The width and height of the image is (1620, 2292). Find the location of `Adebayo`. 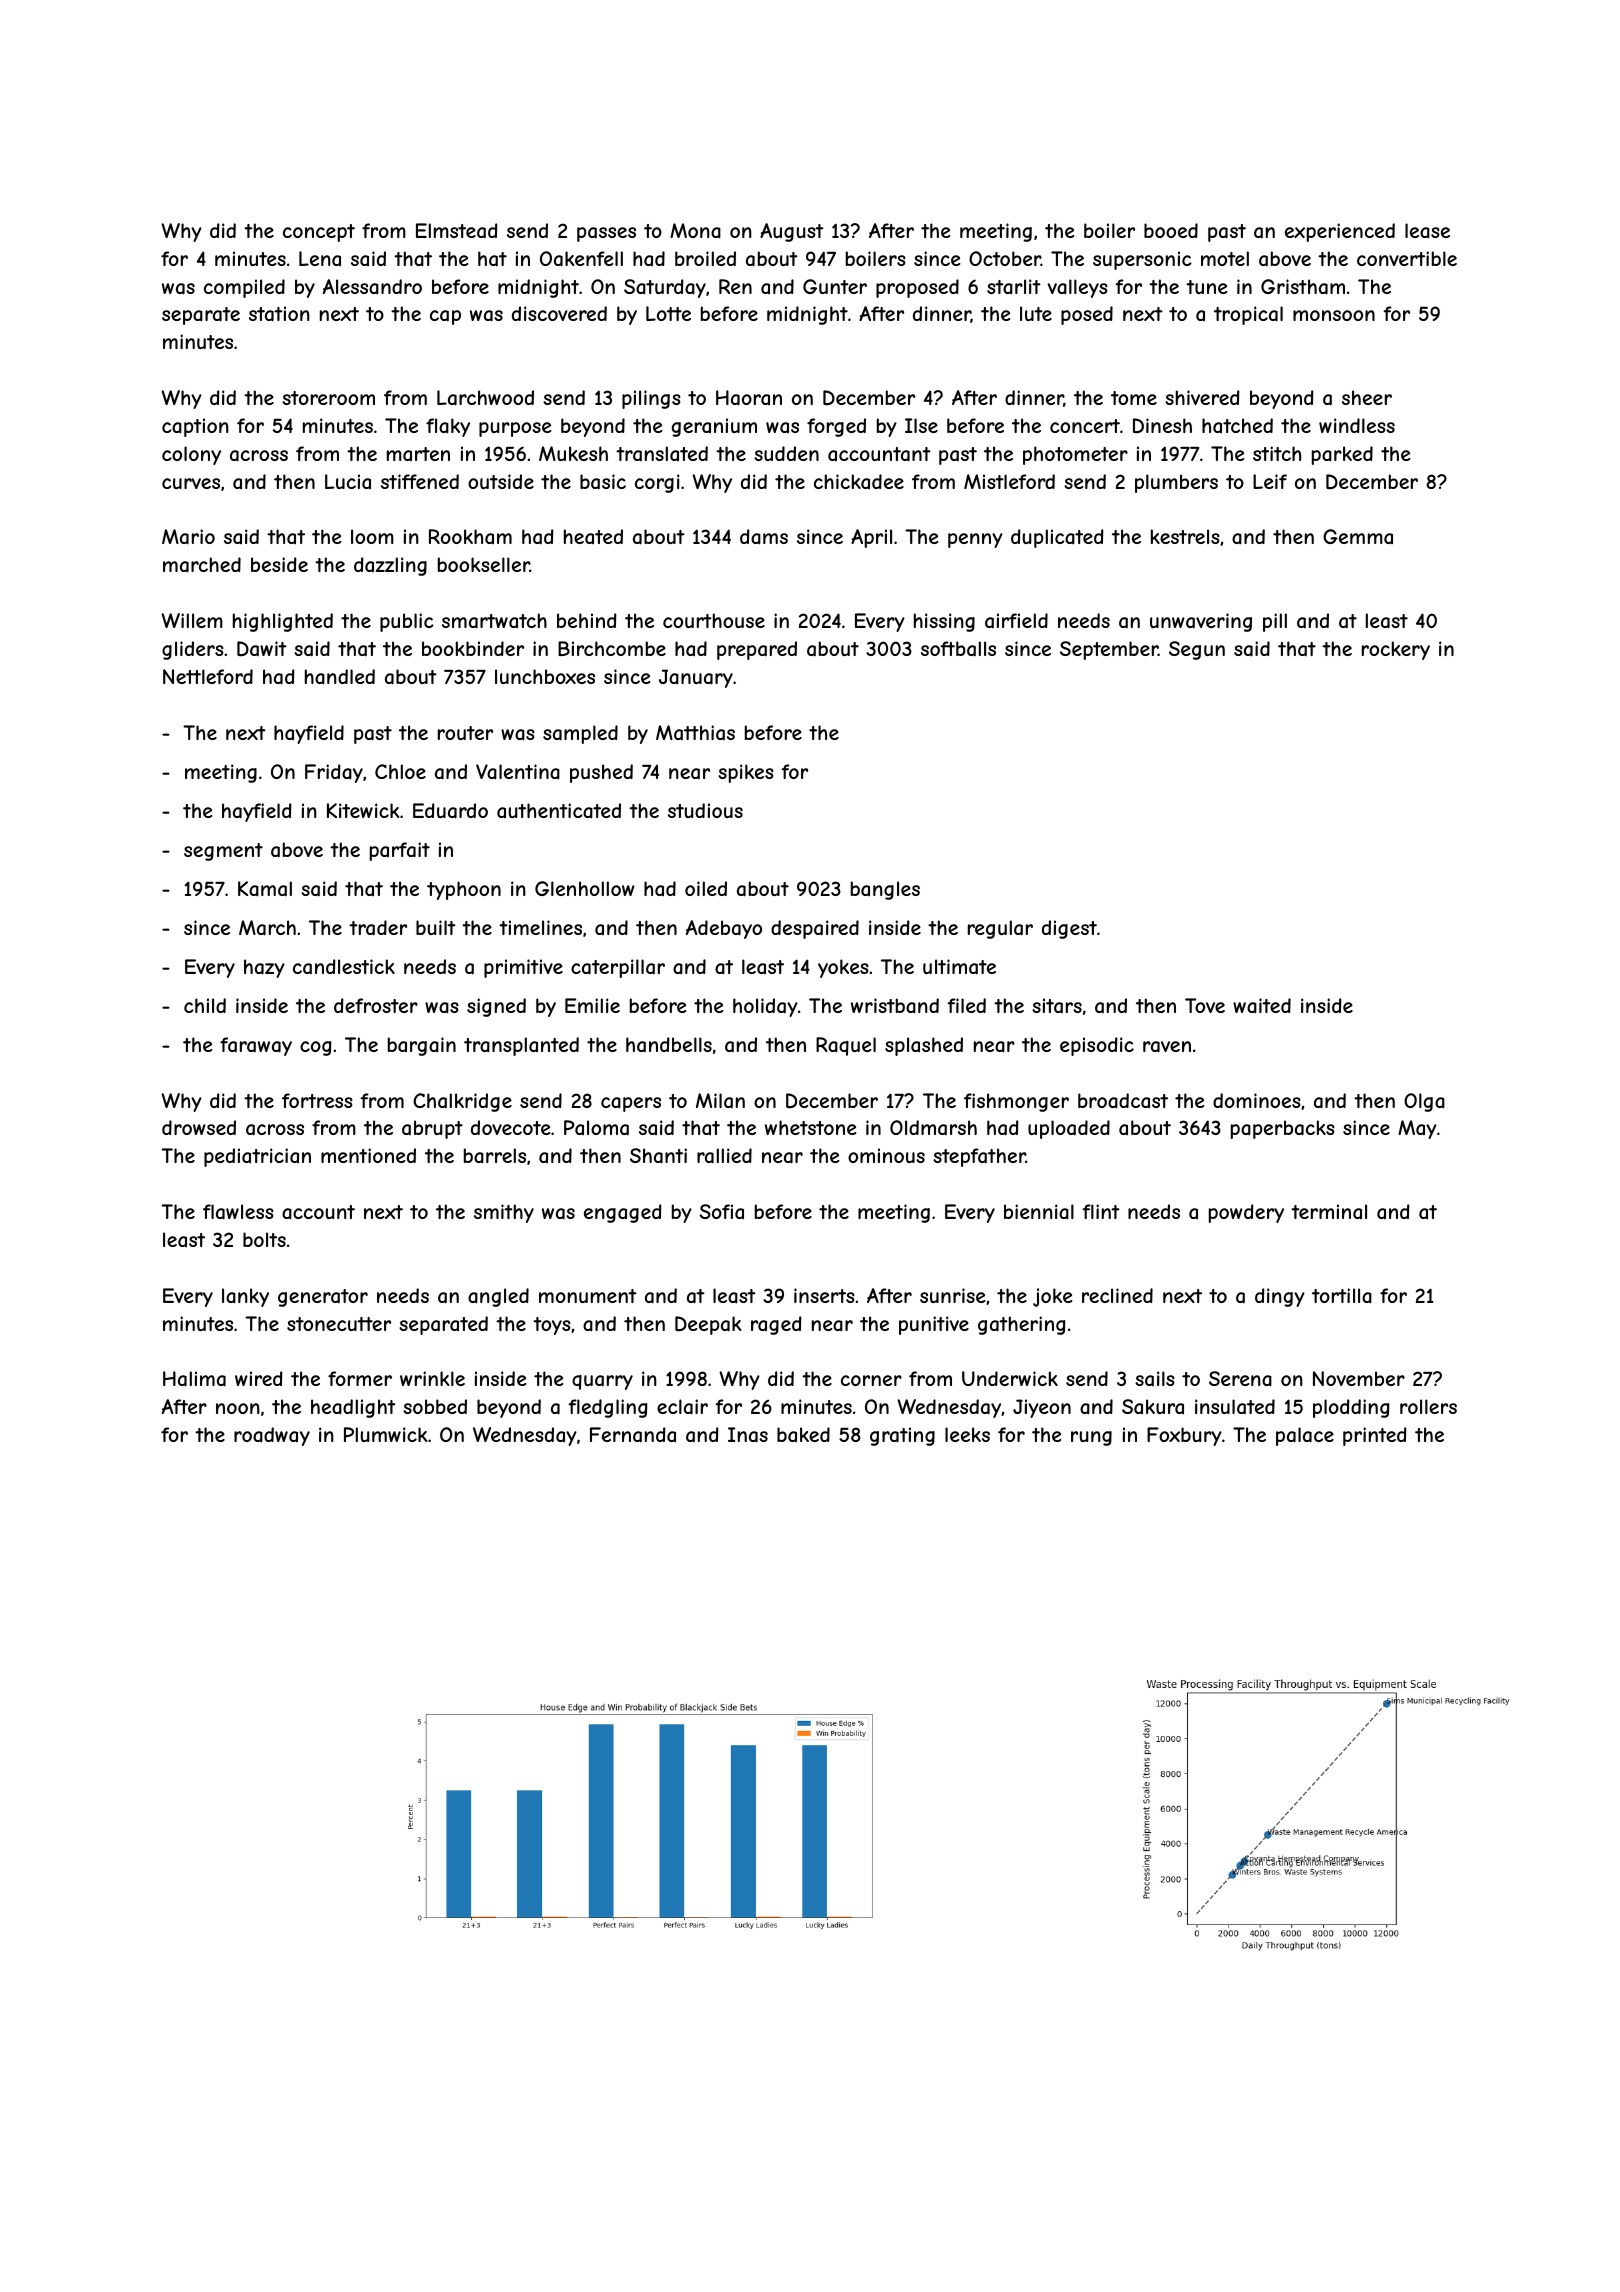

Adebayo is located at coordinates (724, 929).
